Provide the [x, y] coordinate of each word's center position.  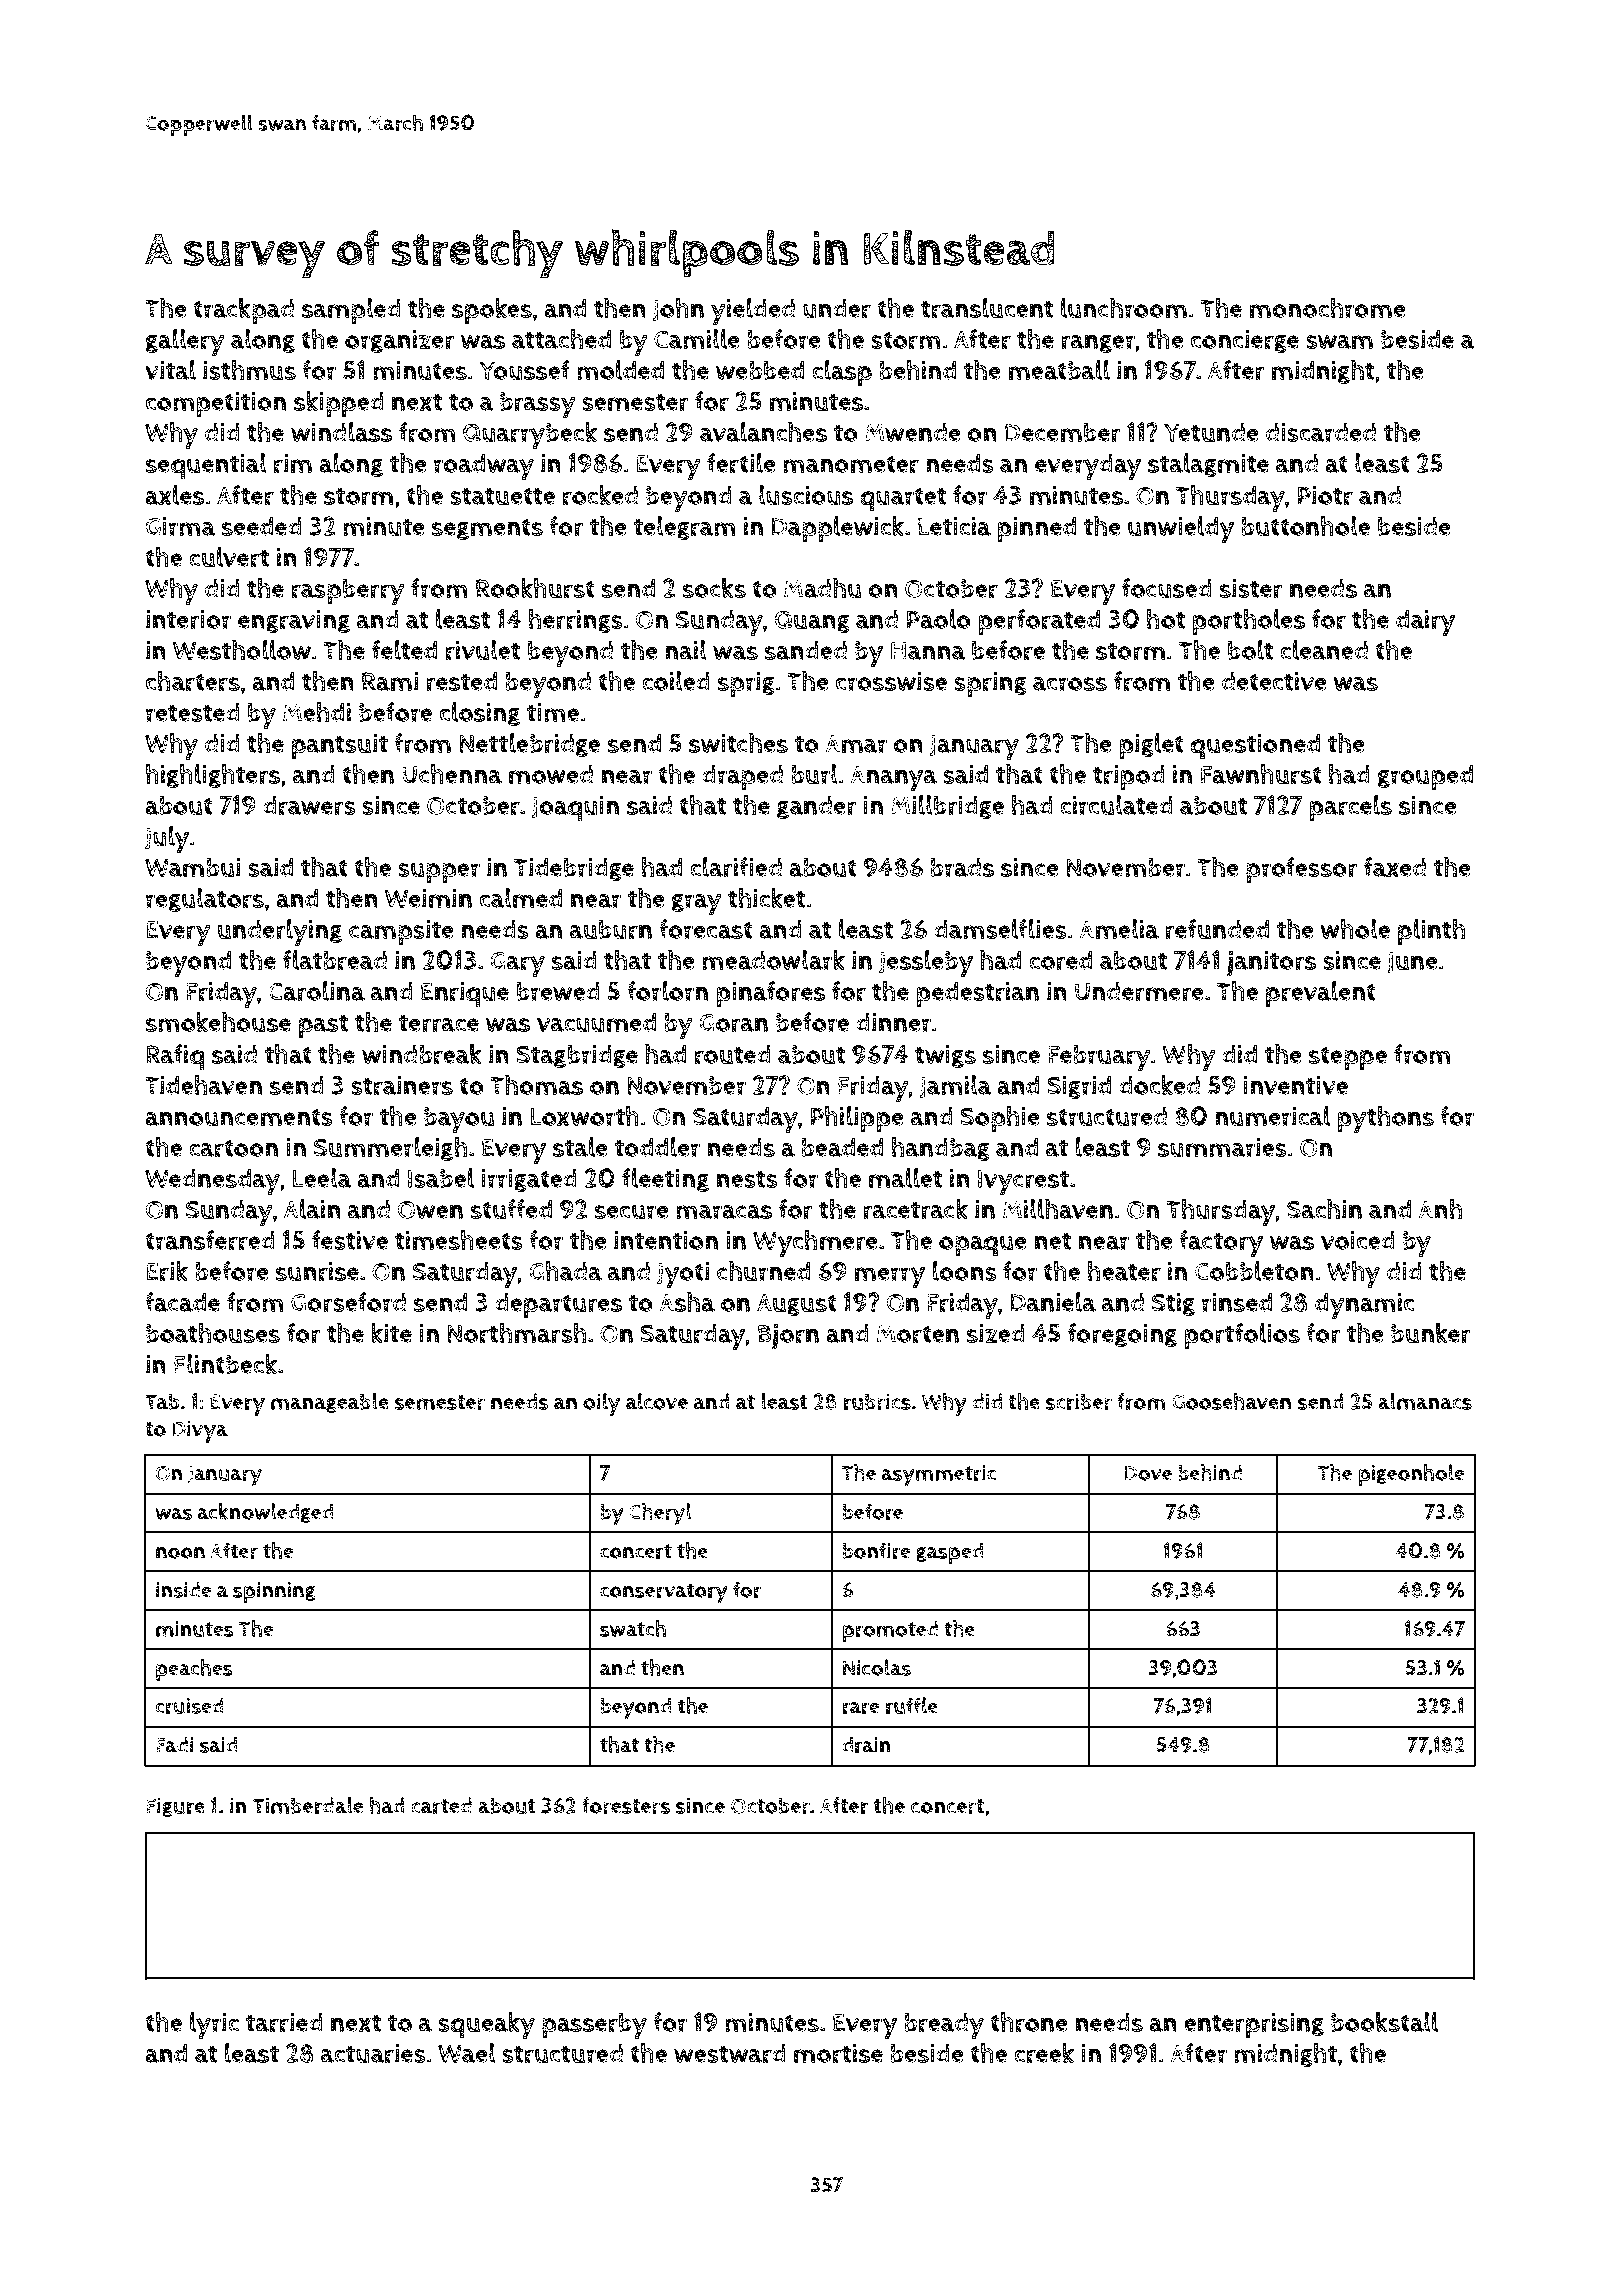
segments [487, 529]
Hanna [928, 651]
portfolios [1242, 1336]
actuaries [373, 2054]
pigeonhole [1411, 1475]
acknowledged [265, 1513]
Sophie [1000, 1119]
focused [1167, 588]
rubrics [877, 1401]
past [323, 1026]
